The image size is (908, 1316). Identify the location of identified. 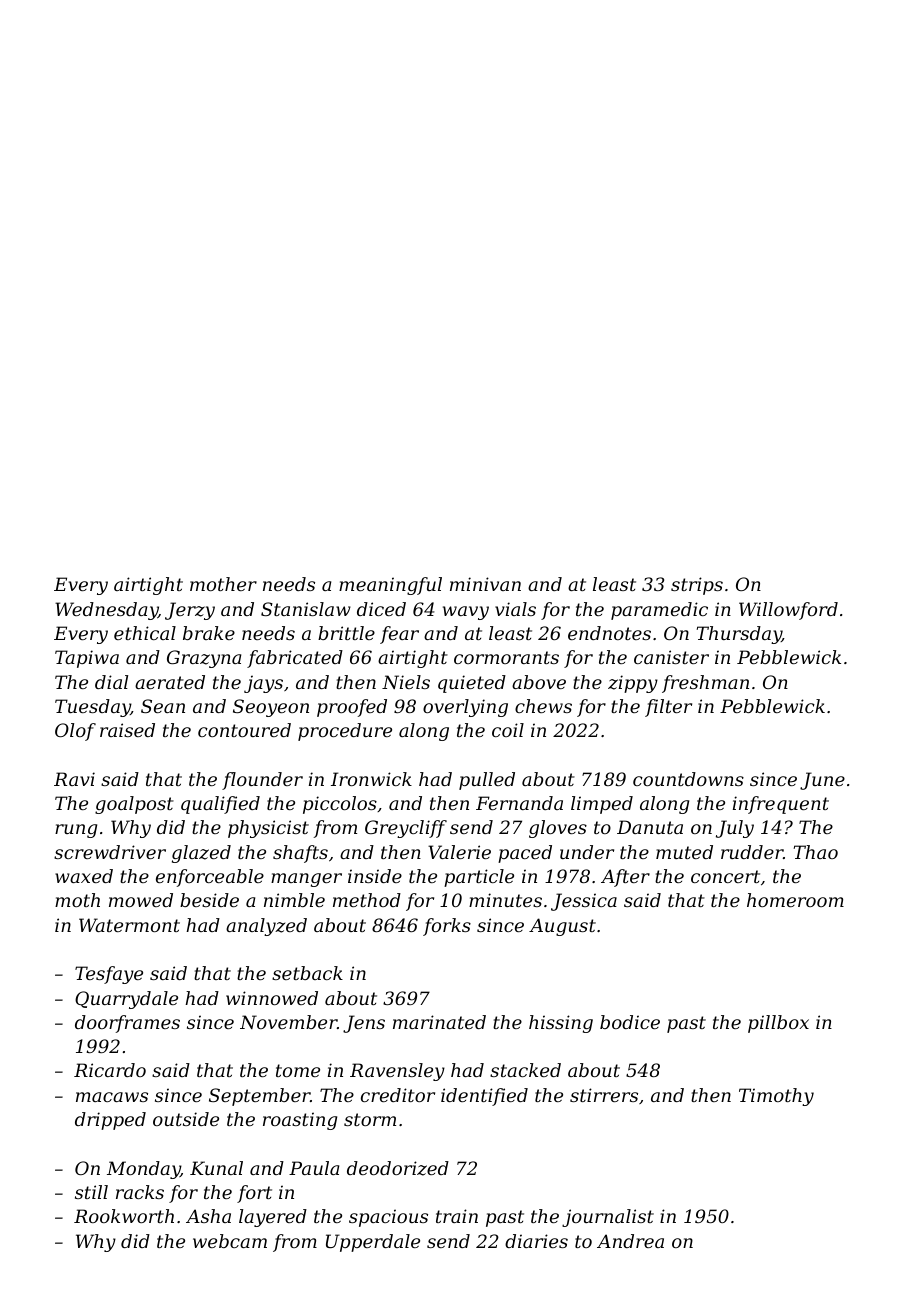
(484, 1097).
